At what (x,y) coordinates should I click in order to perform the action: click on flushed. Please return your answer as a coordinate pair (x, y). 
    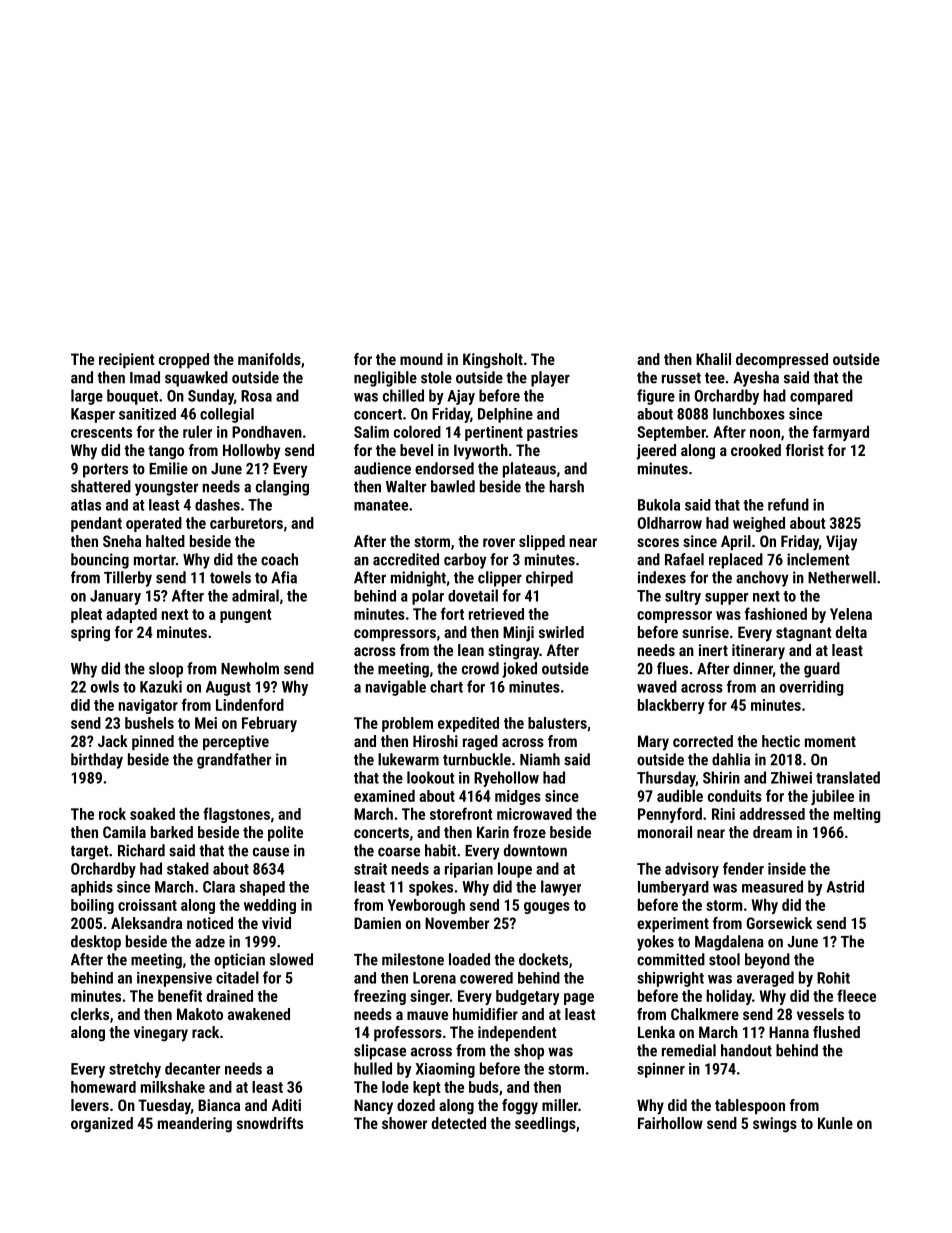
    Looking at the image, I should click on (836, 1032).
